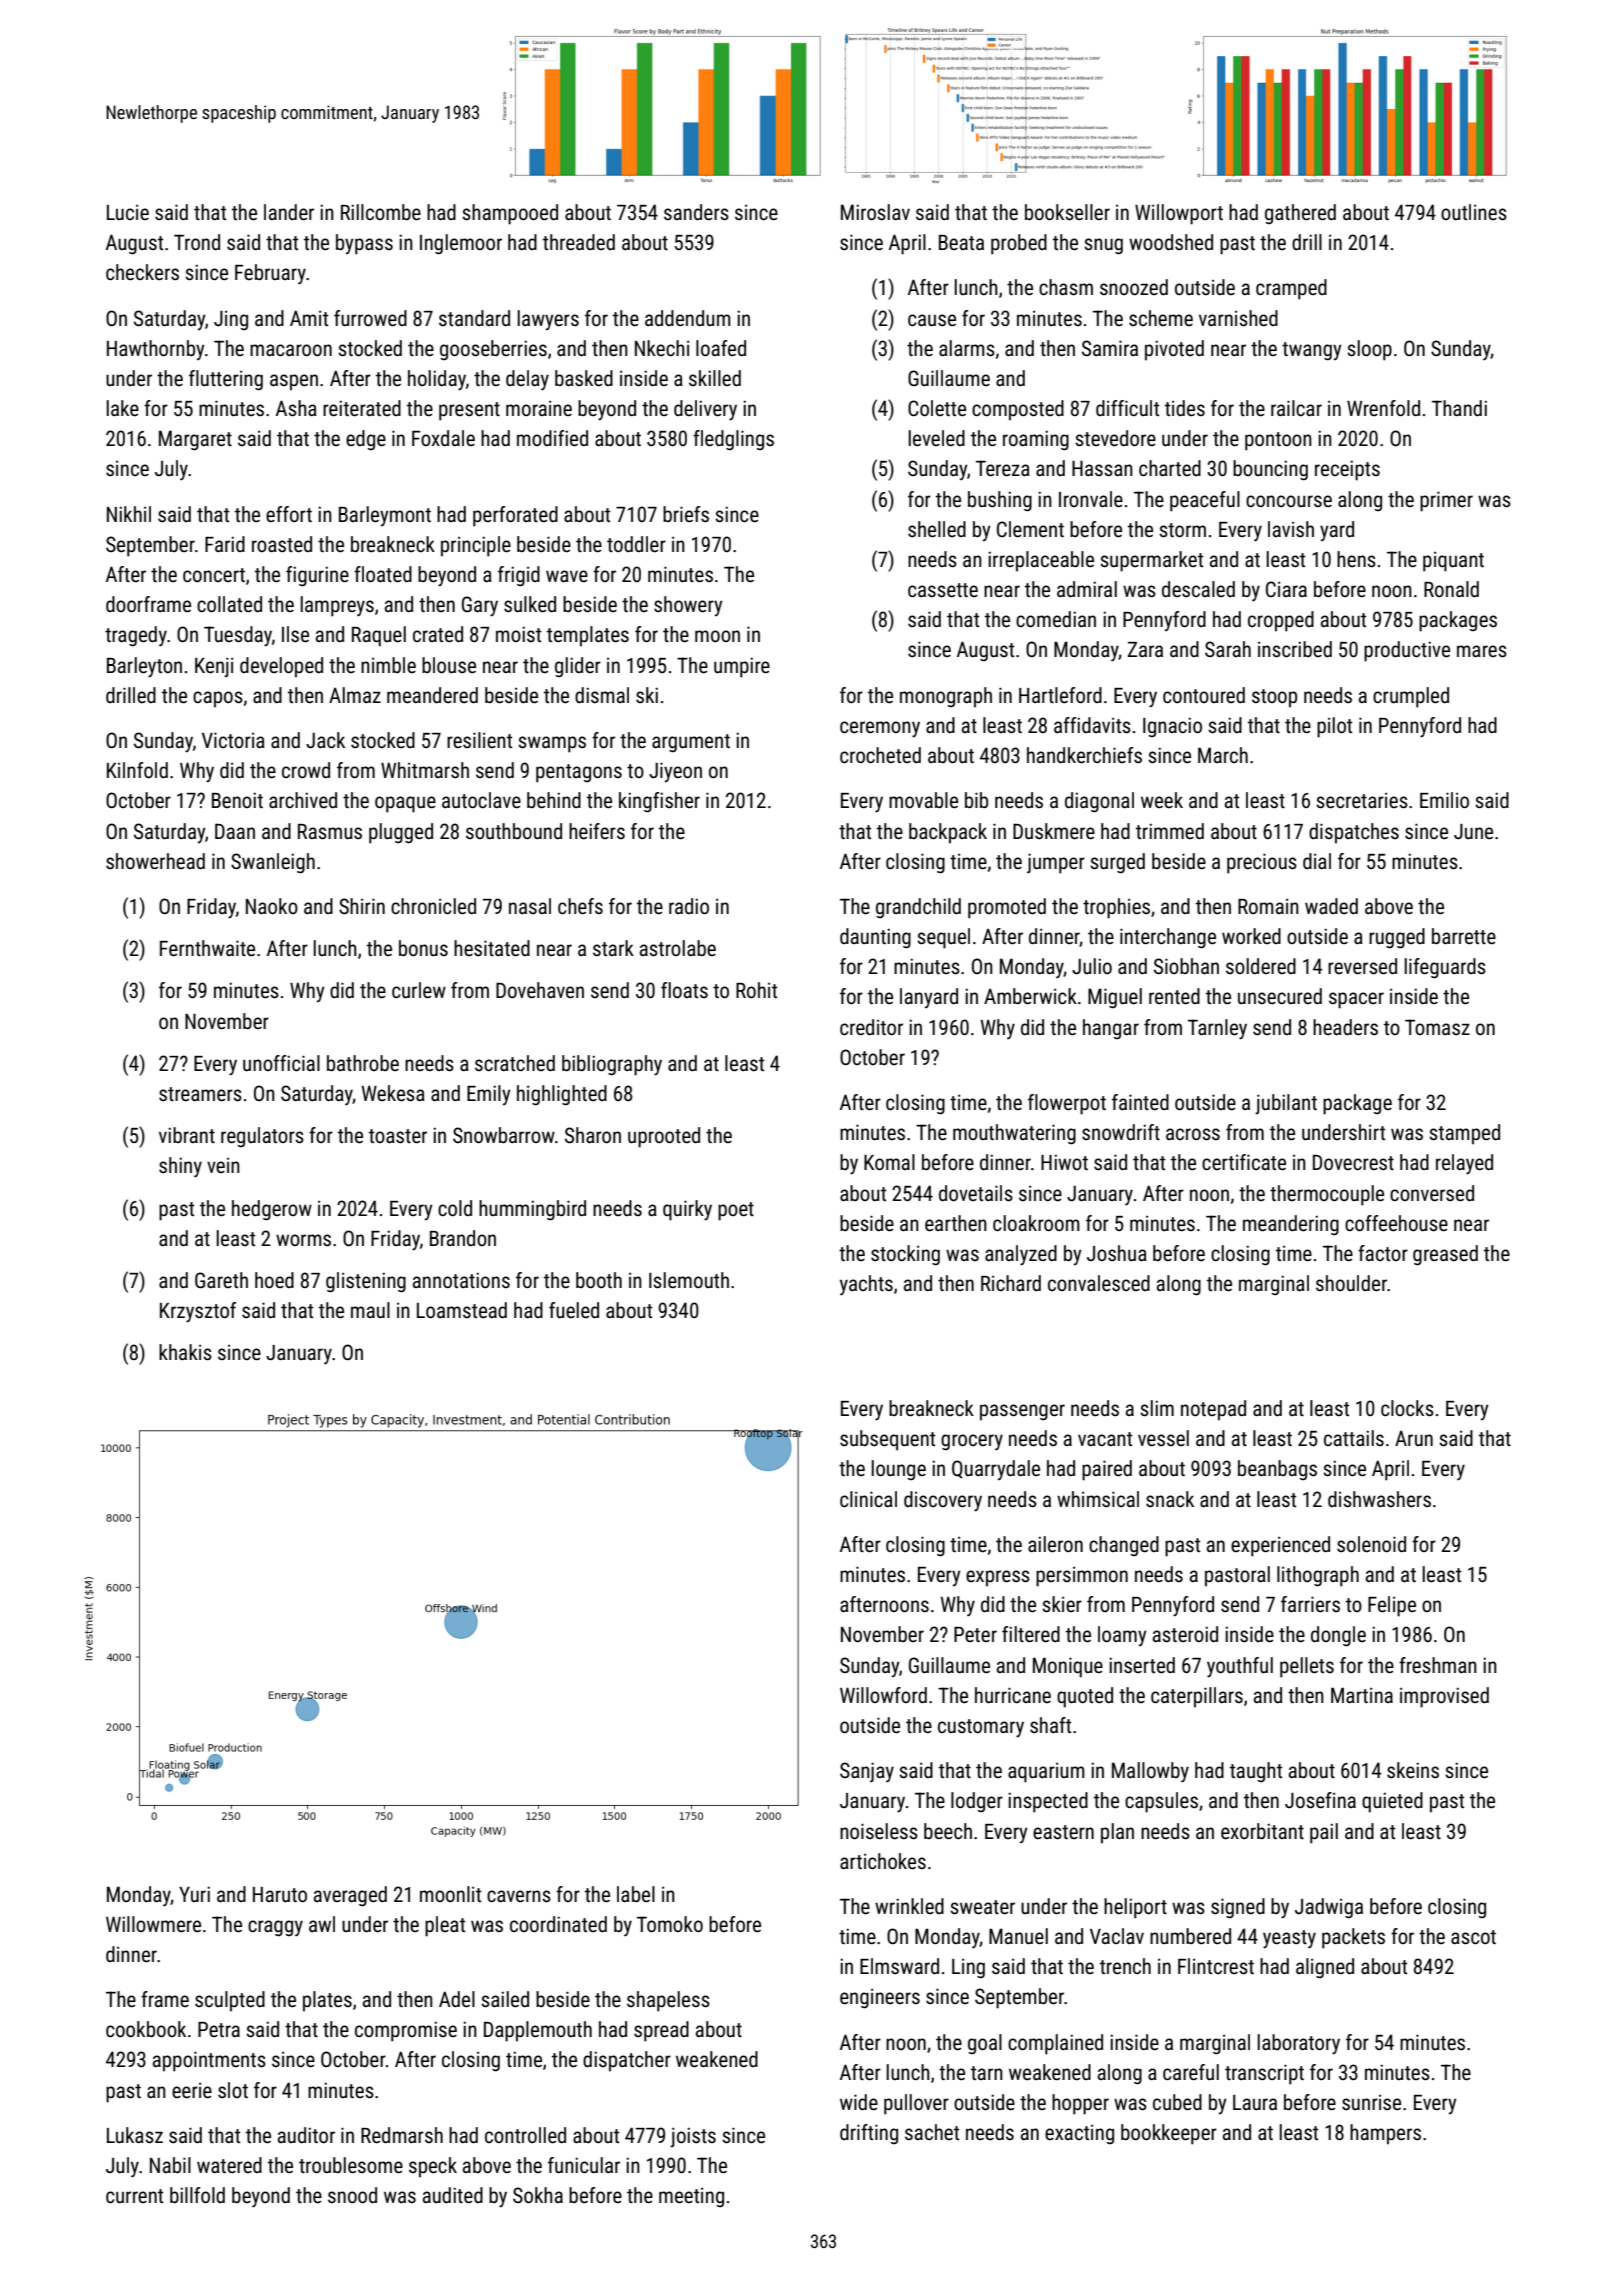 The height and width of the screenshot is (2292, 1620). I want to click on probed, so click(1019, 244).
